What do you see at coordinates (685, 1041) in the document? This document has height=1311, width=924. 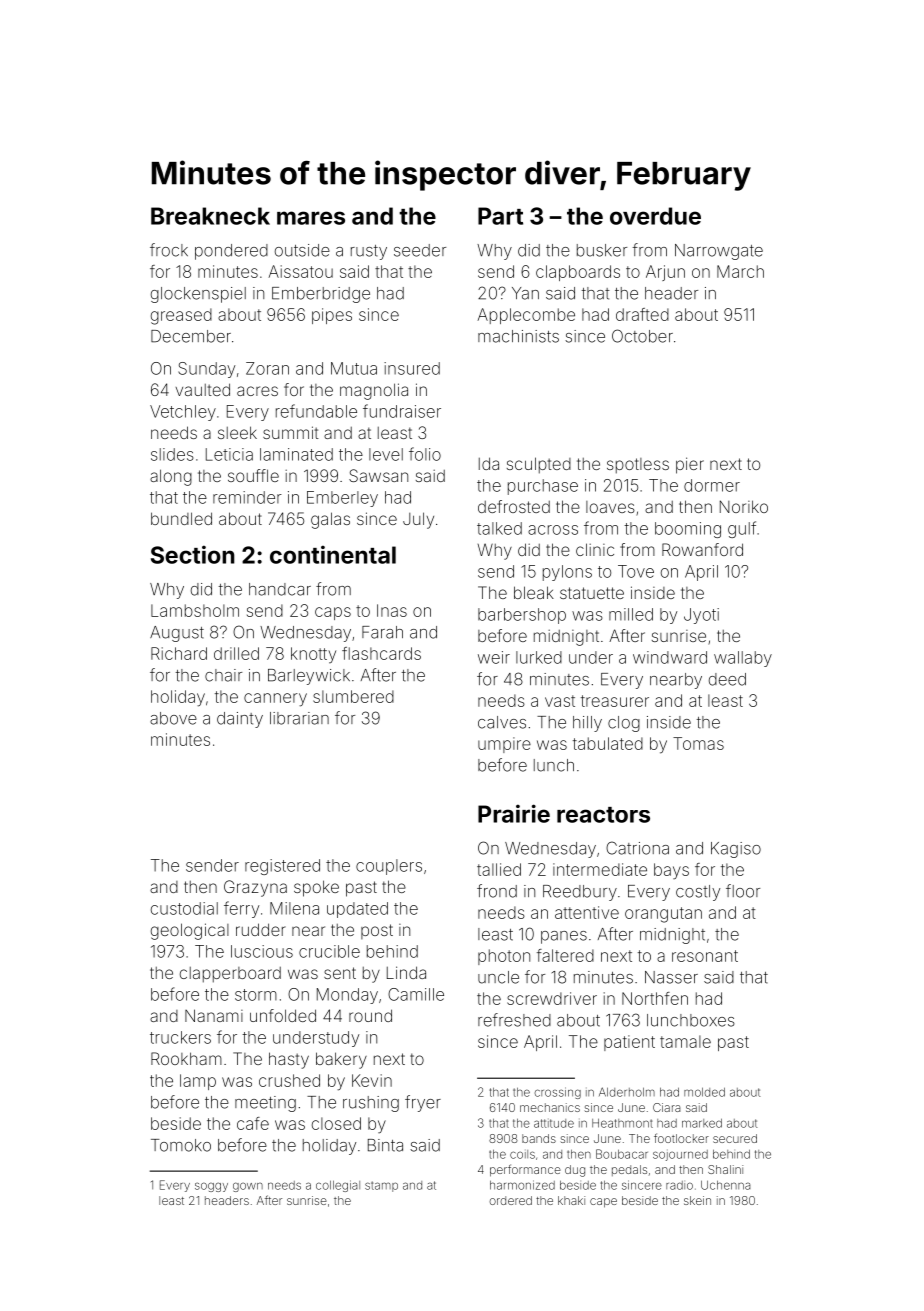 I see `tamale` at bounding box center [685, 1041].
